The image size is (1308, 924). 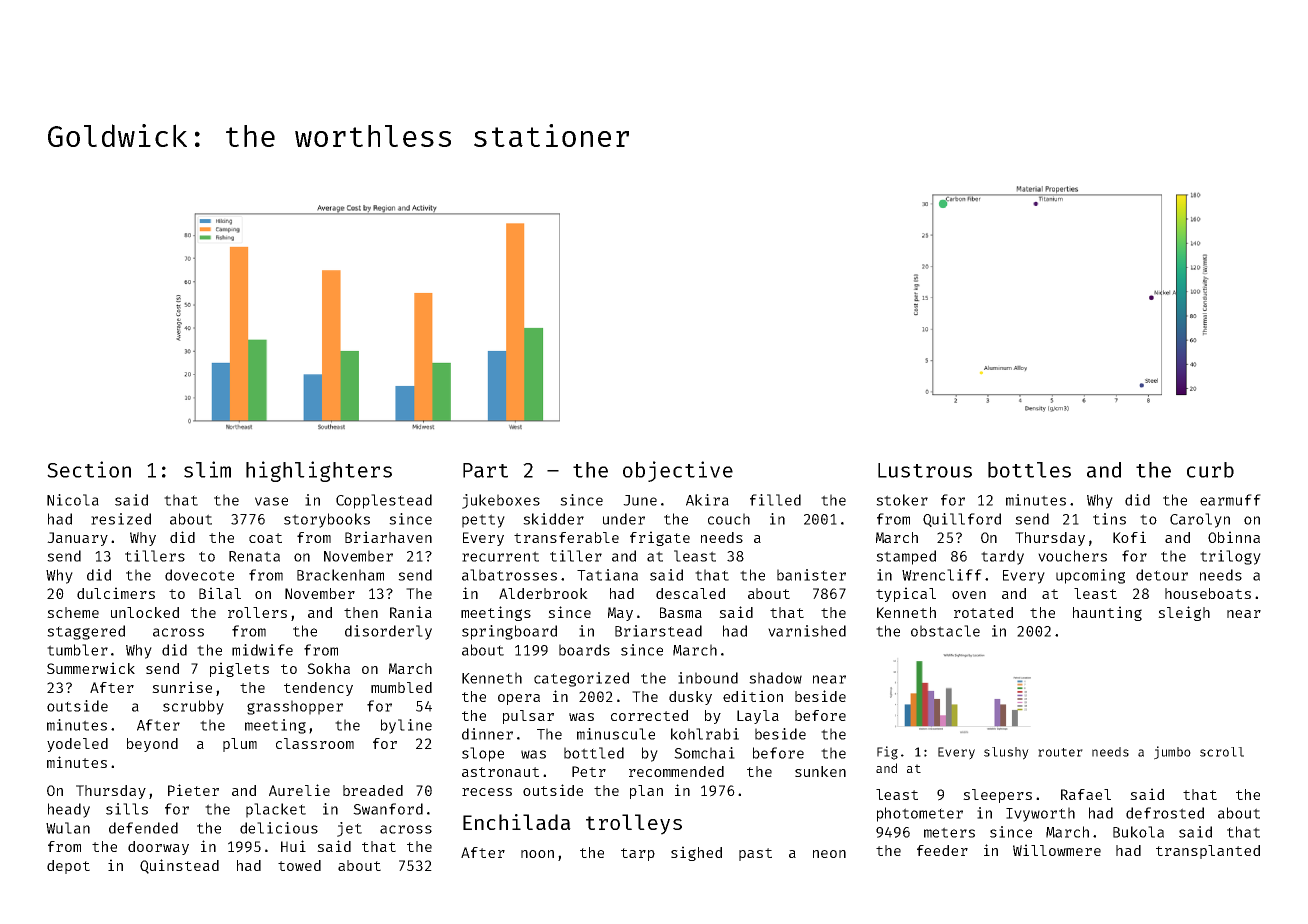 I want to click on frigate, so click(x=660, y=538).
